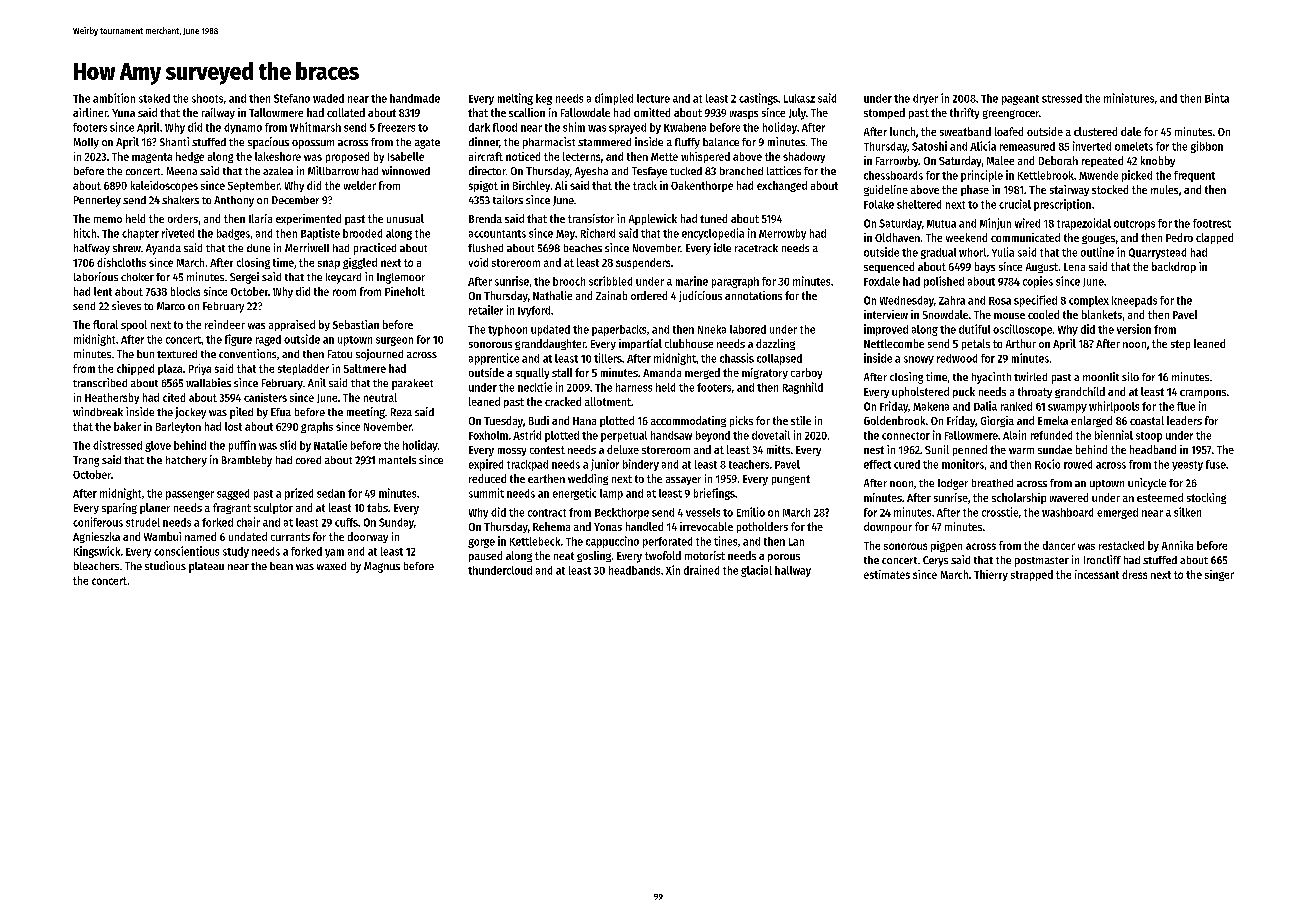 Image resolution: width=1308 pixels, height=924 pixels. Describe the element at coordinates (532, 373) in the image. I see `squally` at that location.
